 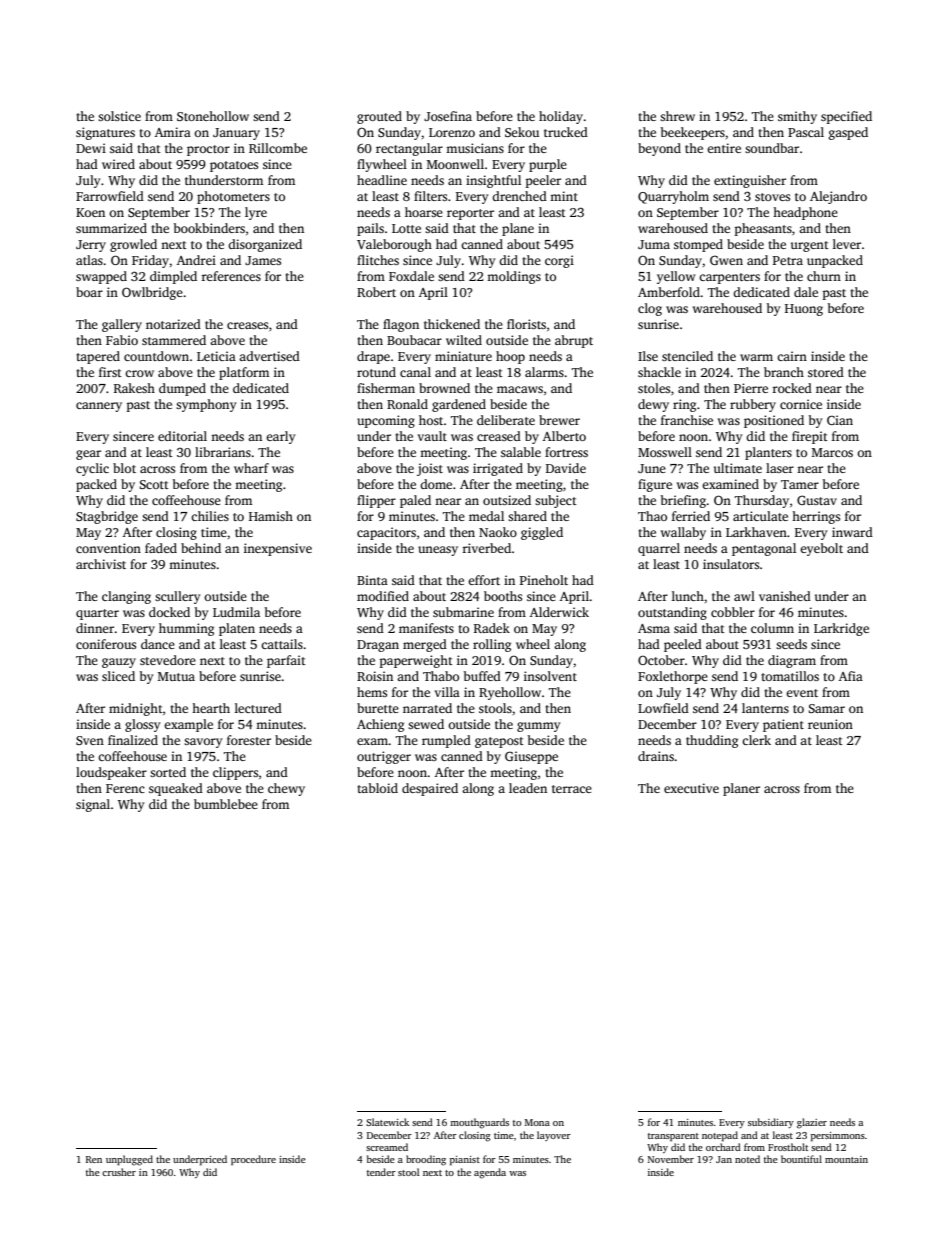 I want to click on lanterns, so click(x=765, y=708).
